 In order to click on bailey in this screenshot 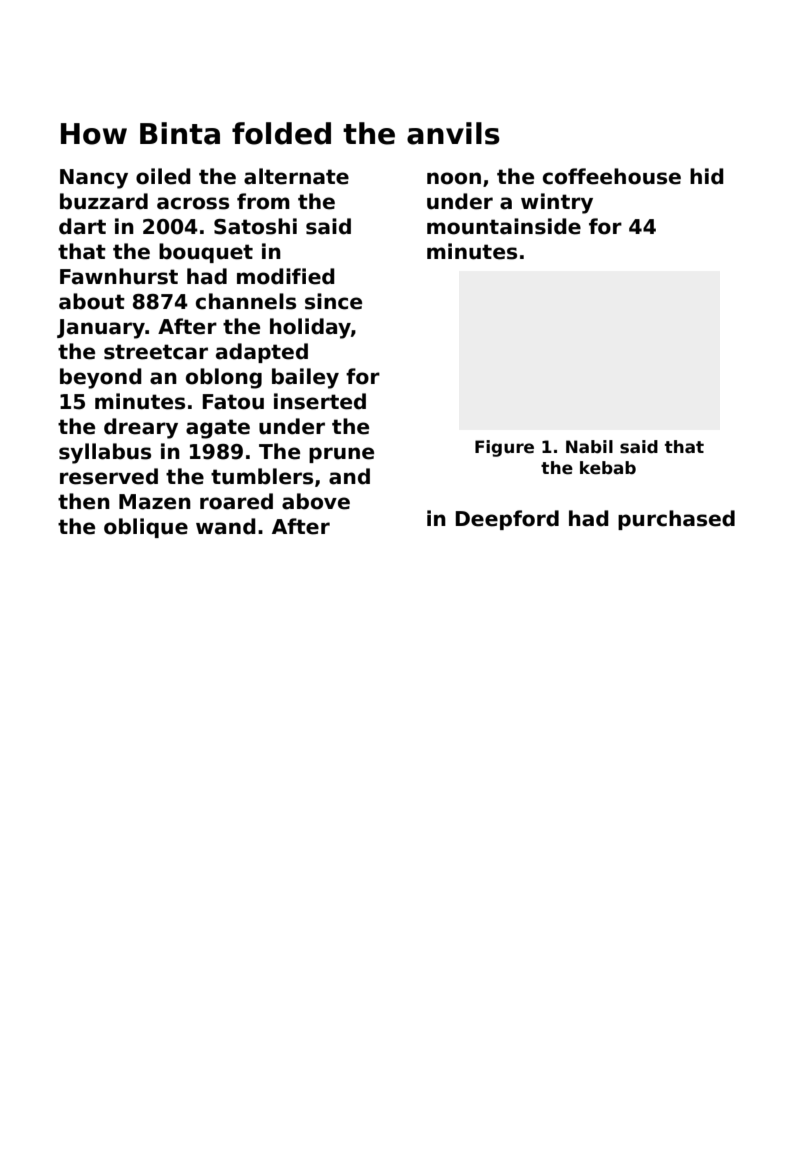, I will do `click(305, 378)`.
